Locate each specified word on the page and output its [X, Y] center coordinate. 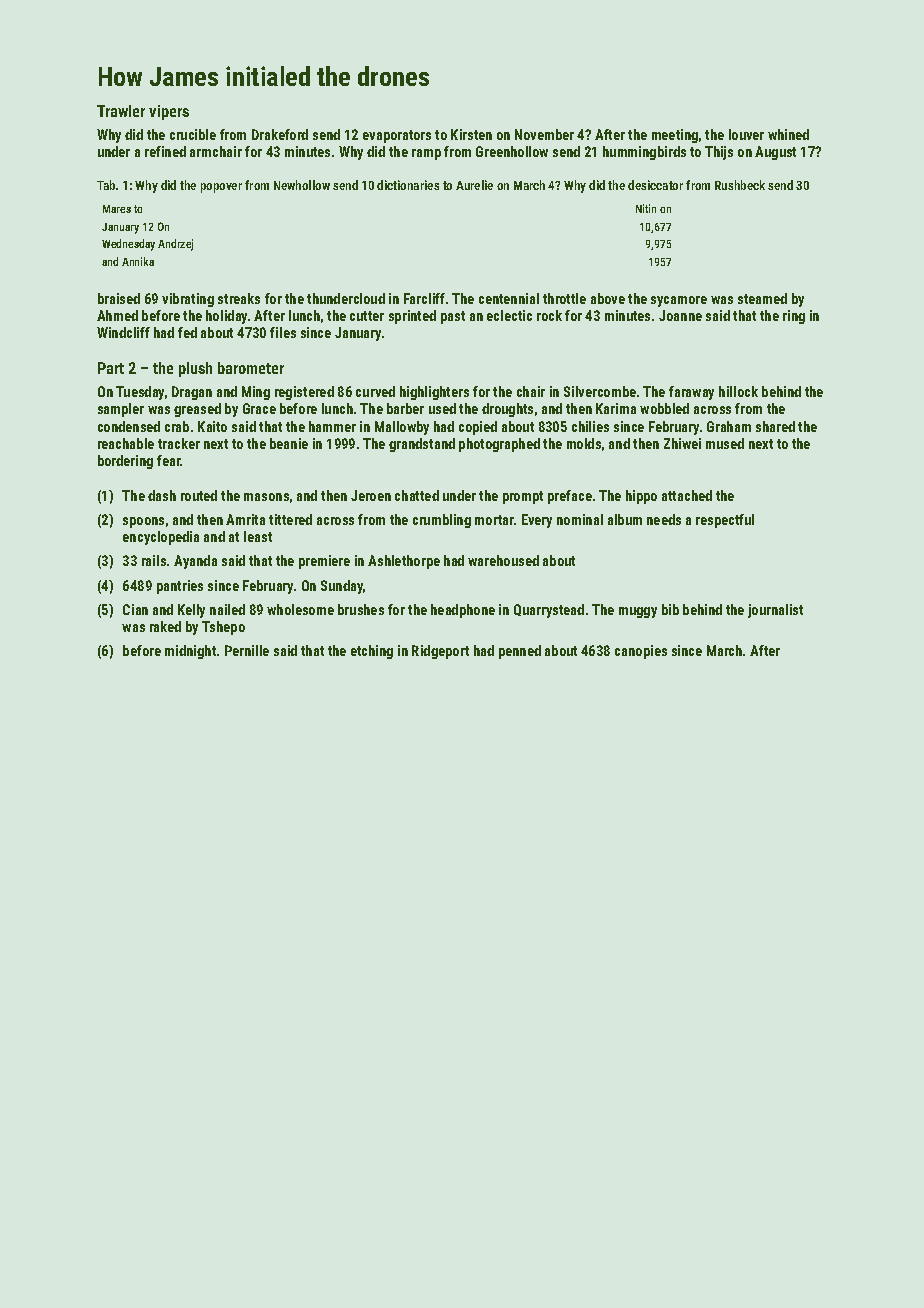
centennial [509, 298]
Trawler [121, 111]
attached [687, 495]
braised [119, 298]
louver [746, 134]
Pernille [247, 650]
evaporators [397, 136]
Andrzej [175, 245]
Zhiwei [682, 443]
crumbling [442, 521]
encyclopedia [161, 538]
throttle [564, 298]
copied [478, 428]
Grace [259, 408]
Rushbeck [740, 185]
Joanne [680, 315]
